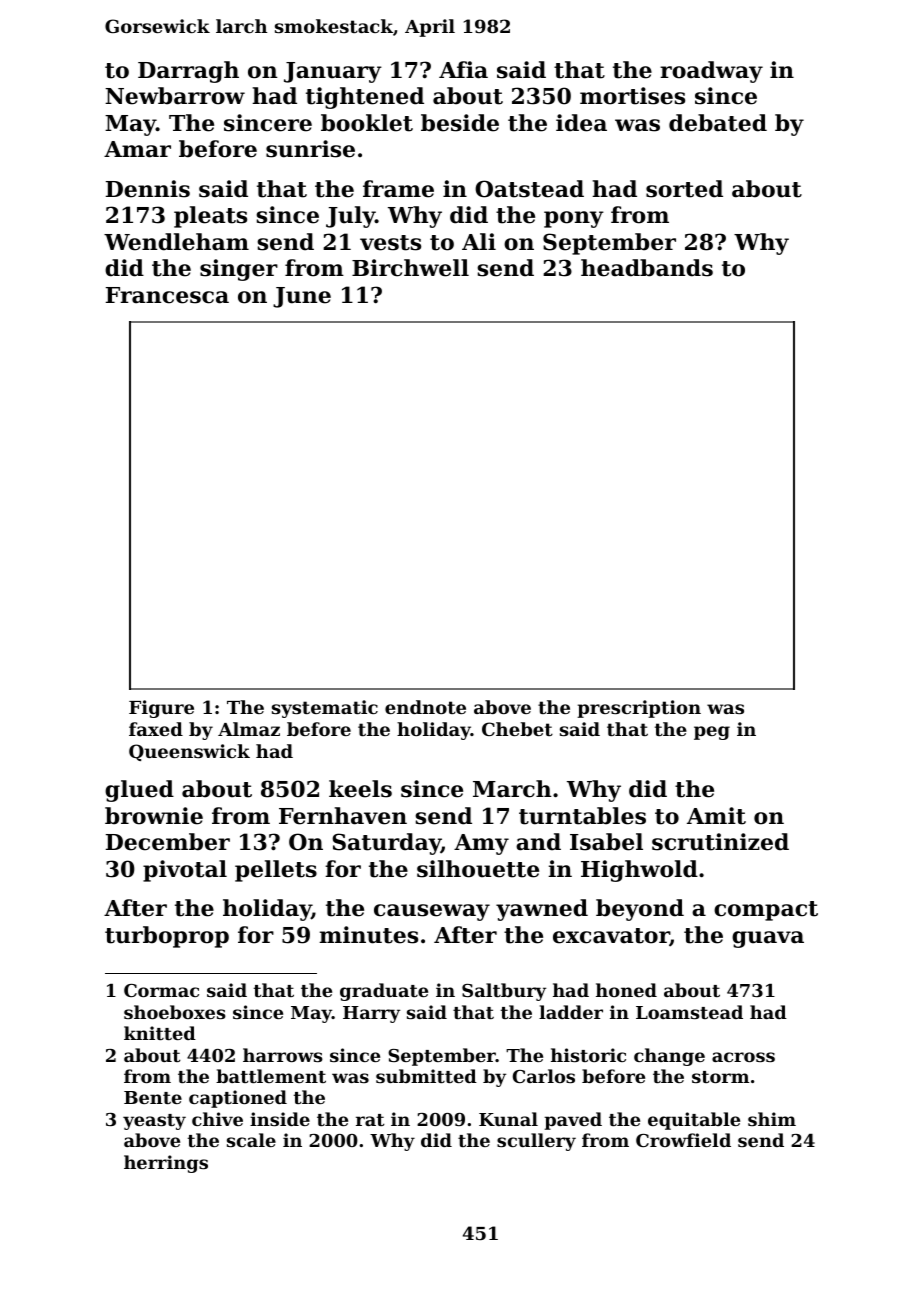  What do you see at coordinates (716, 816) in the screenshot?
I see `Amit` at bounding box center [716, 816].
